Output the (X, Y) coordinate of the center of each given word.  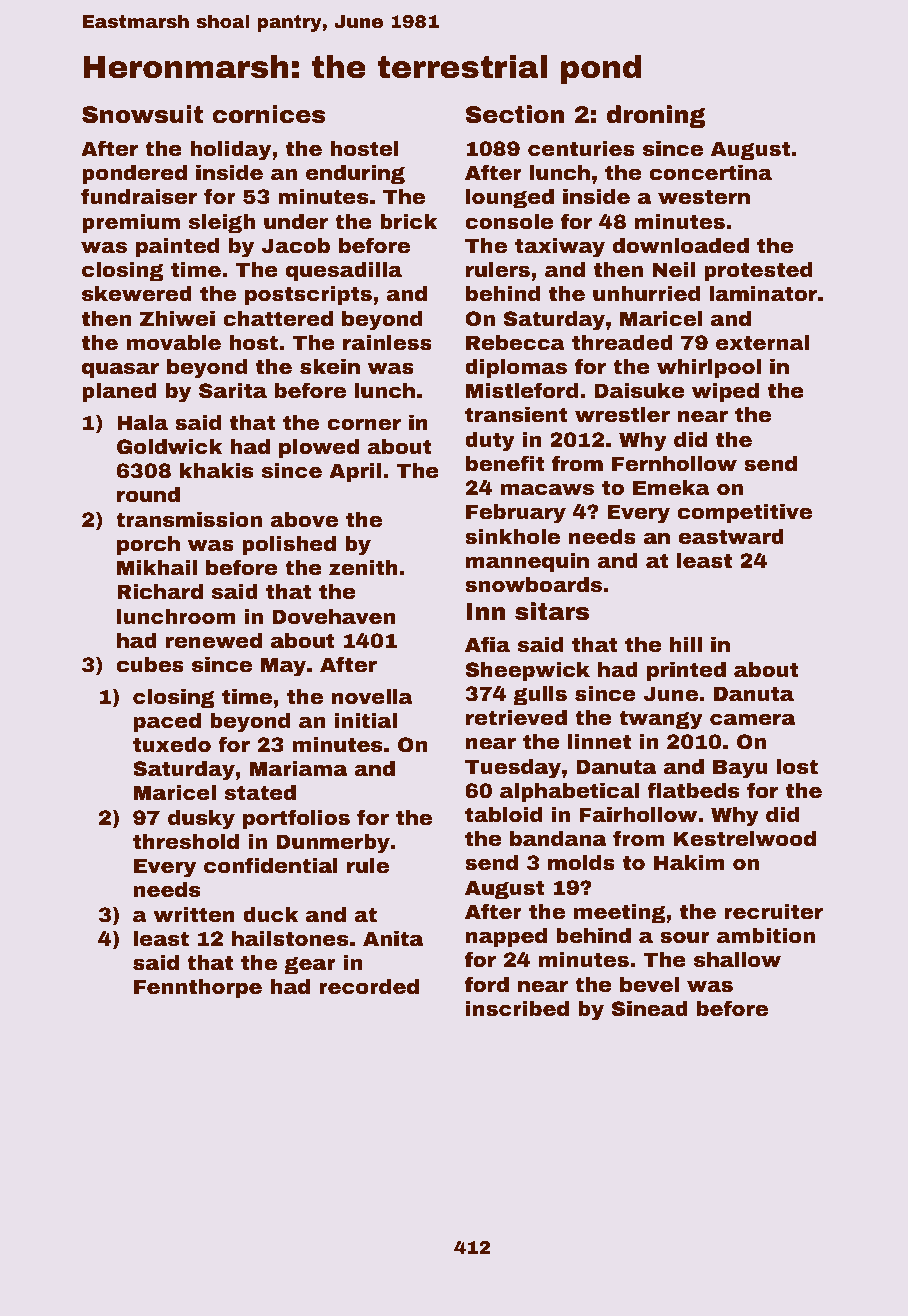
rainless (387, 342)
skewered (137, 293)
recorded (369, 986)
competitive (745, 513)
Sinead (649, 1008)
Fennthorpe (198, 988)
